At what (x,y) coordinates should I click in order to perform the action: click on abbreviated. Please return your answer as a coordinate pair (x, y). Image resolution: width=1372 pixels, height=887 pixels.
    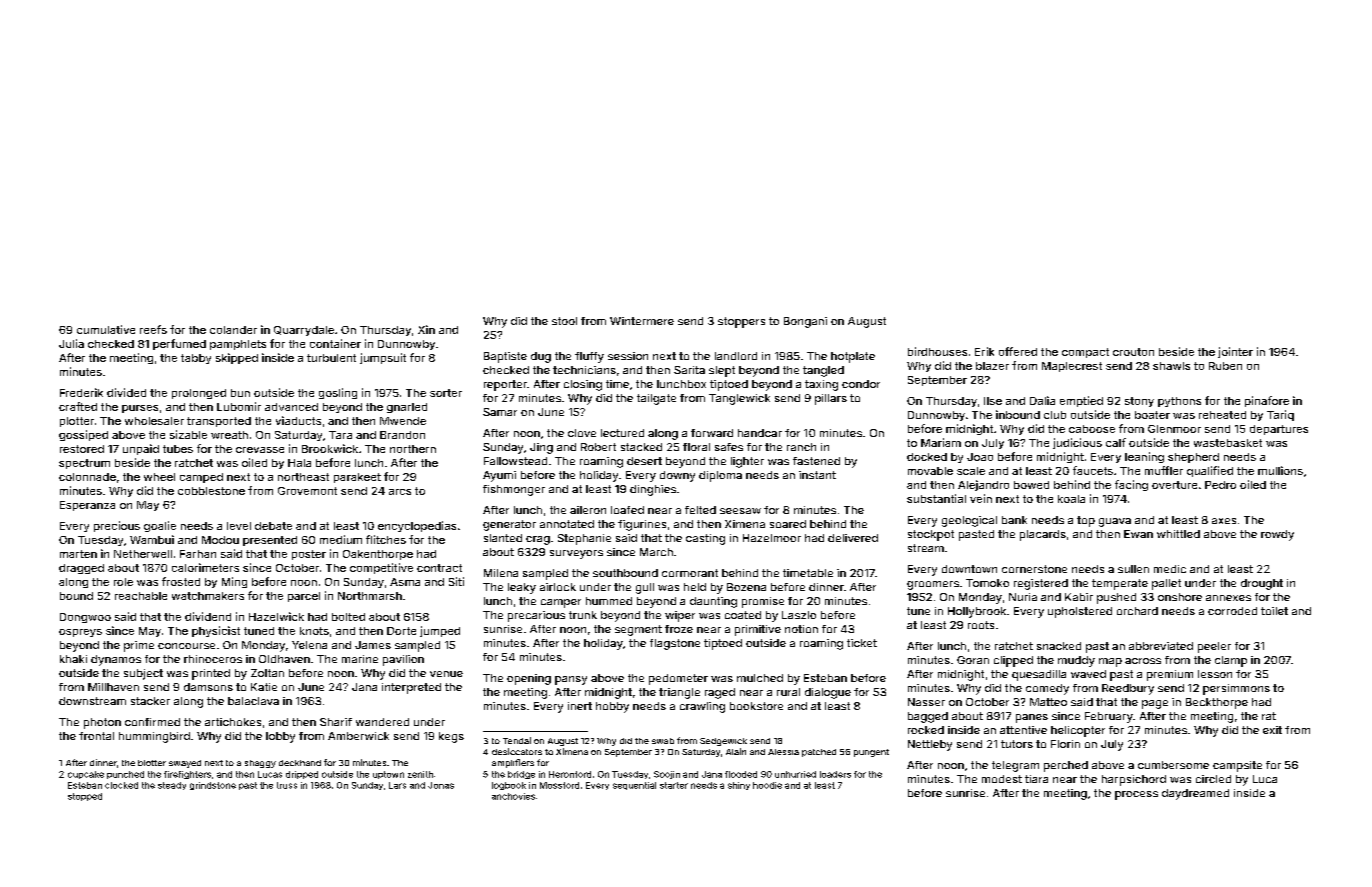
    Looking at the image, I should click on (1161, 646).
